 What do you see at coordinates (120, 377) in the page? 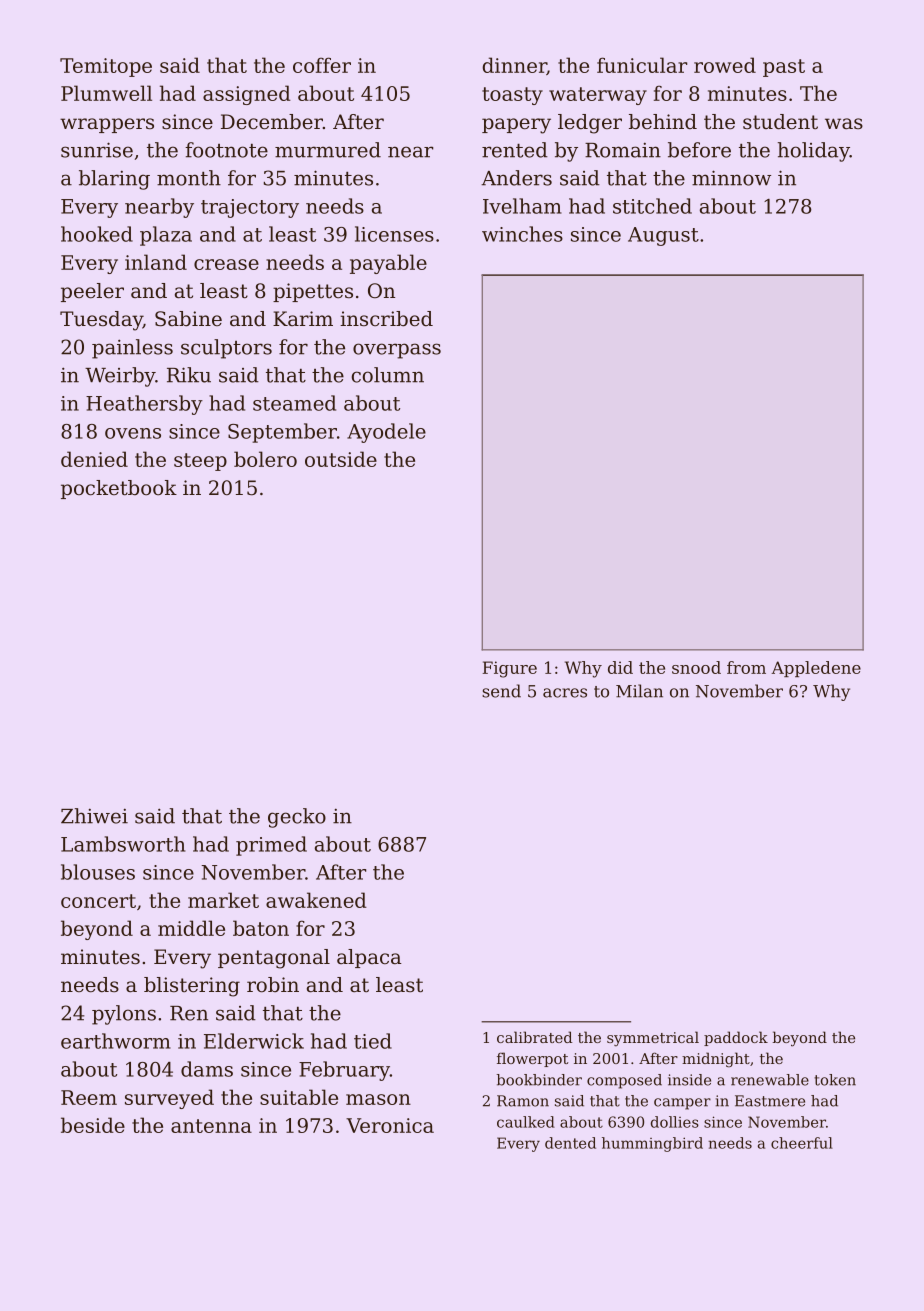
I see `Weirby` at bounding box center [120, 377].
